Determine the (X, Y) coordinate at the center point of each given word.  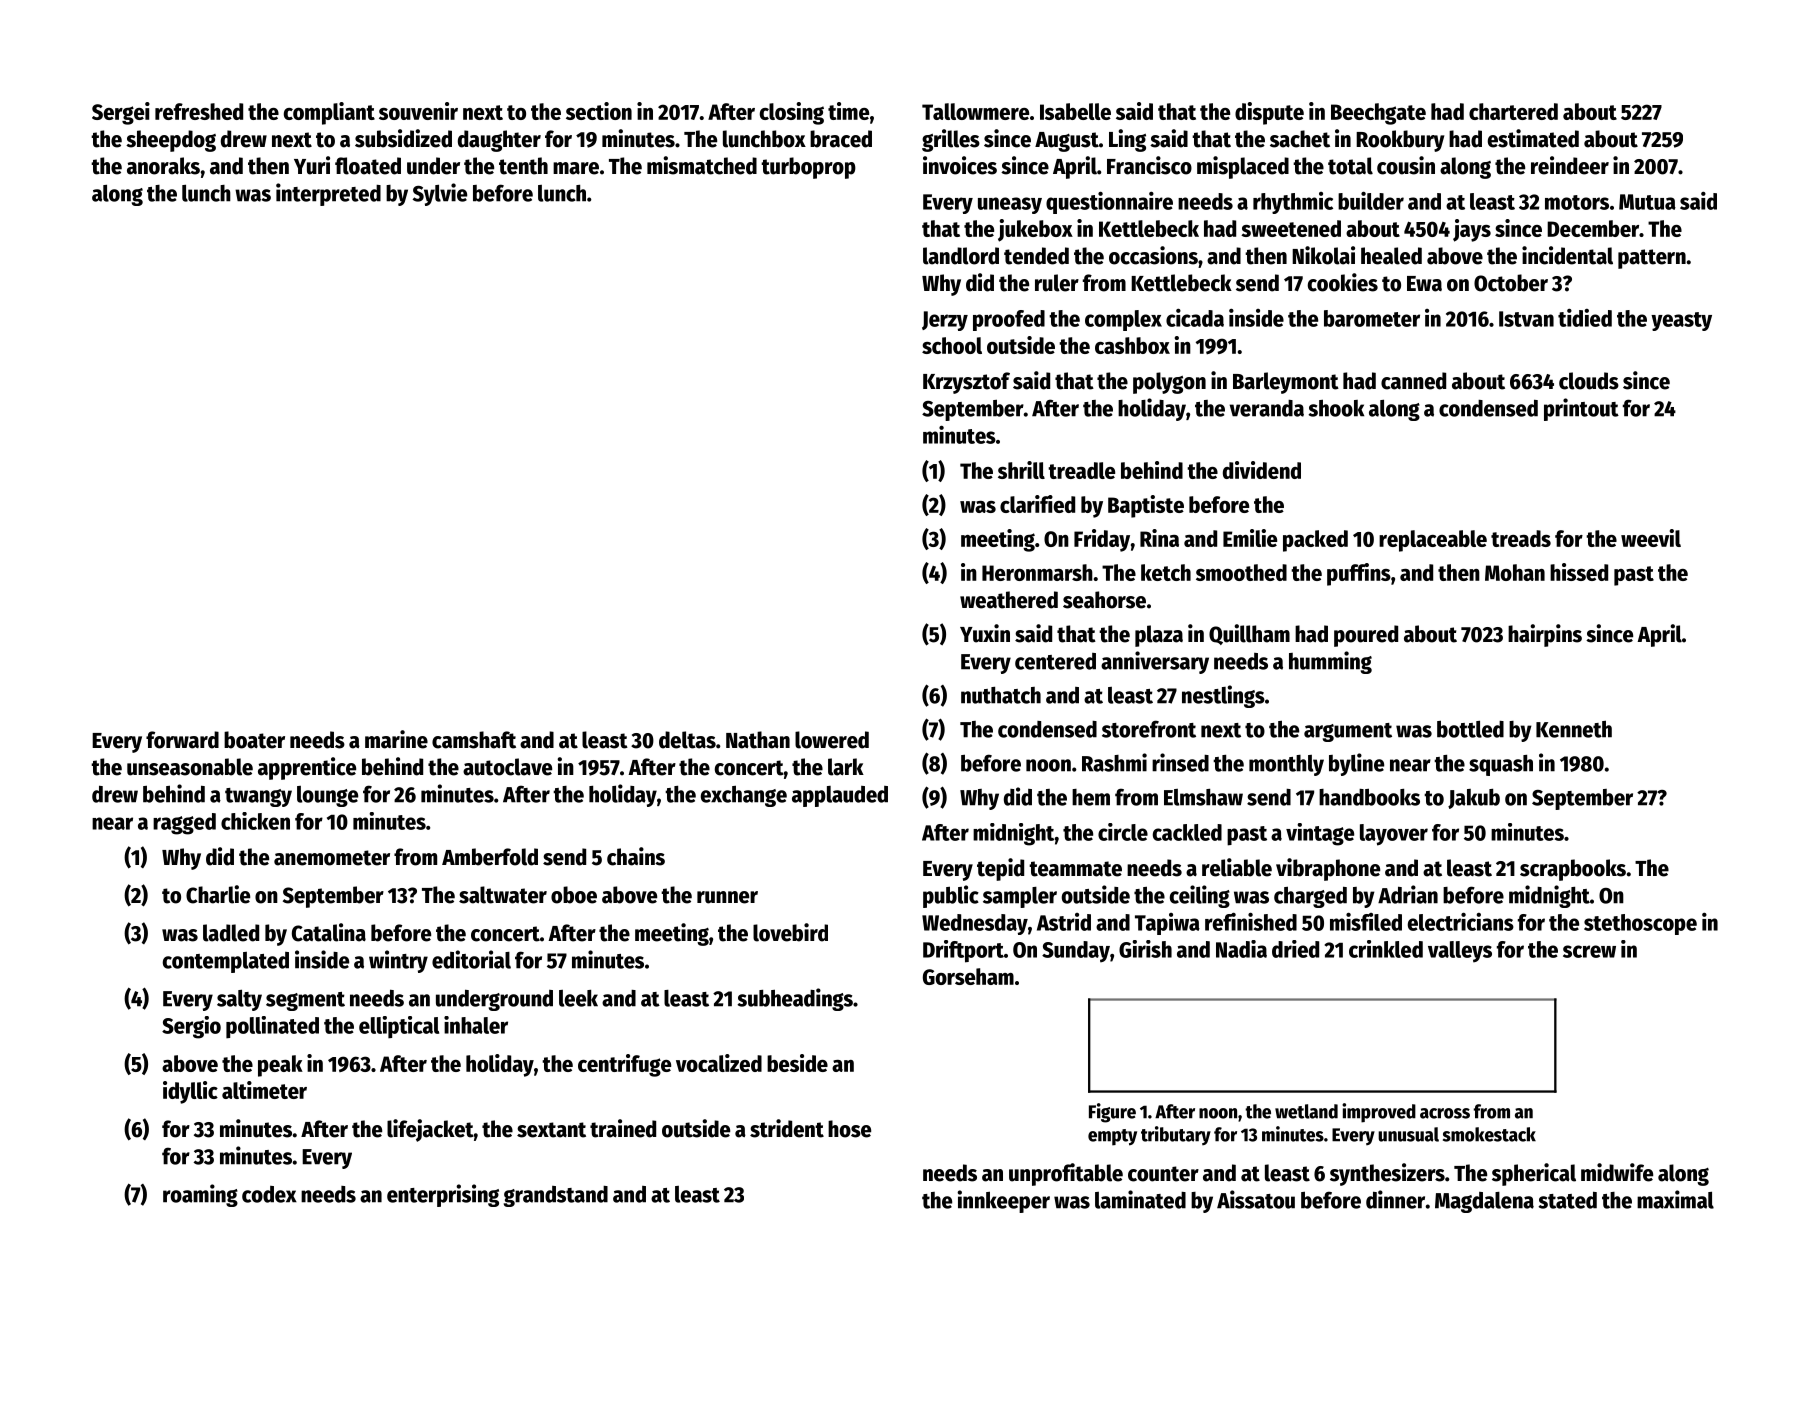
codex (269, 1194)
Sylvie (440, 194)
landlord (961, 256)
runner (727, 897)
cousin (1406, 165)
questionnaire (1109, 202)
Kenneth (1574, 729)
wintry (398, 961)
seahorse (1104, 600)
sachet (1300, 139)
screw (1589, 951)
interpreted (328, 194)
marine (396, 739)
